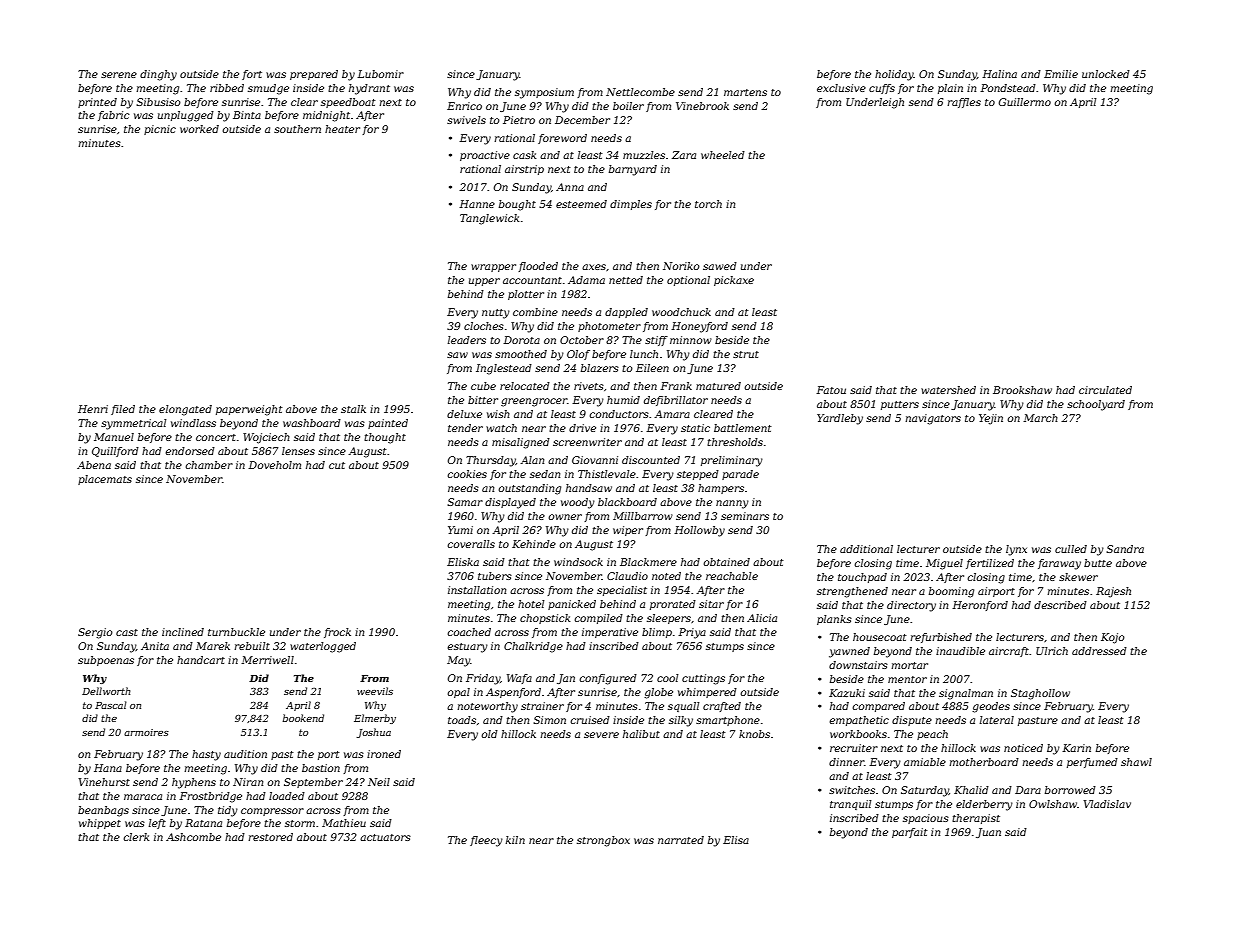 Image resolution: width=1233 pixels, height=952 pixels. Describe the element at coordinates (353, 409) in the image. I see `stalk` at that location.
